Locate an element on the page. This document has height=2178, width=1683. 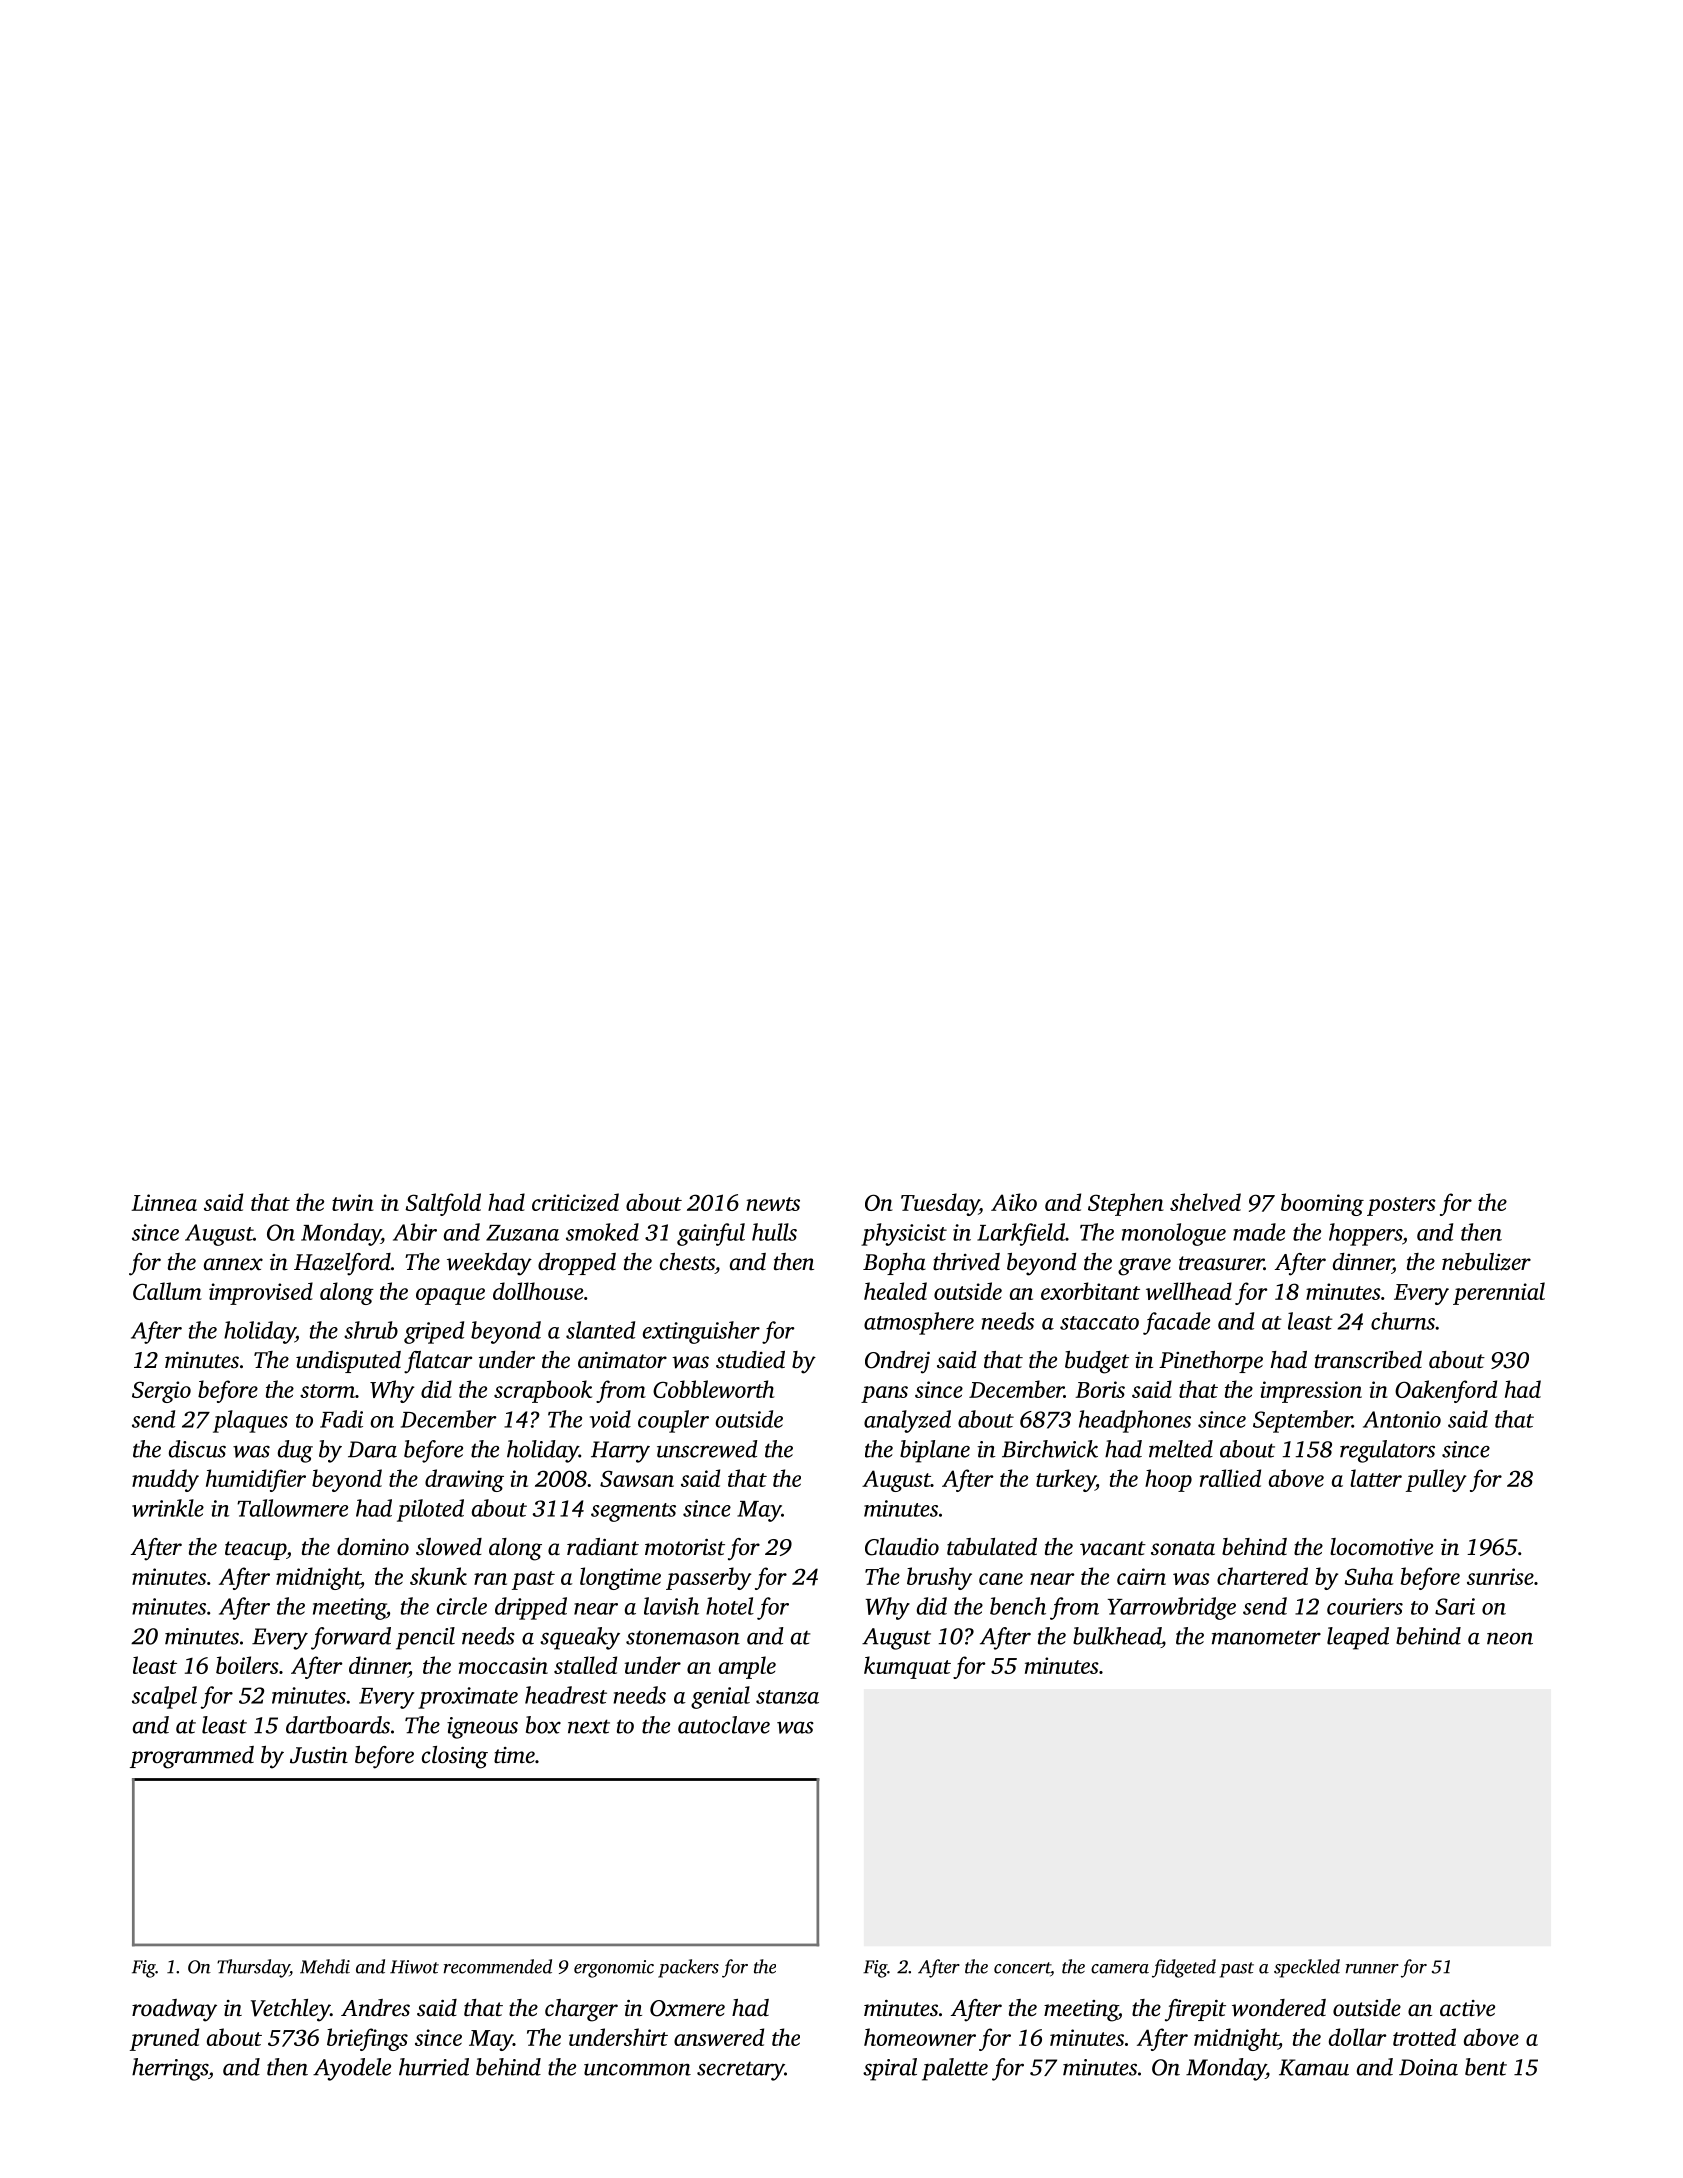
plaques is located at coordinates (250, 1421).
